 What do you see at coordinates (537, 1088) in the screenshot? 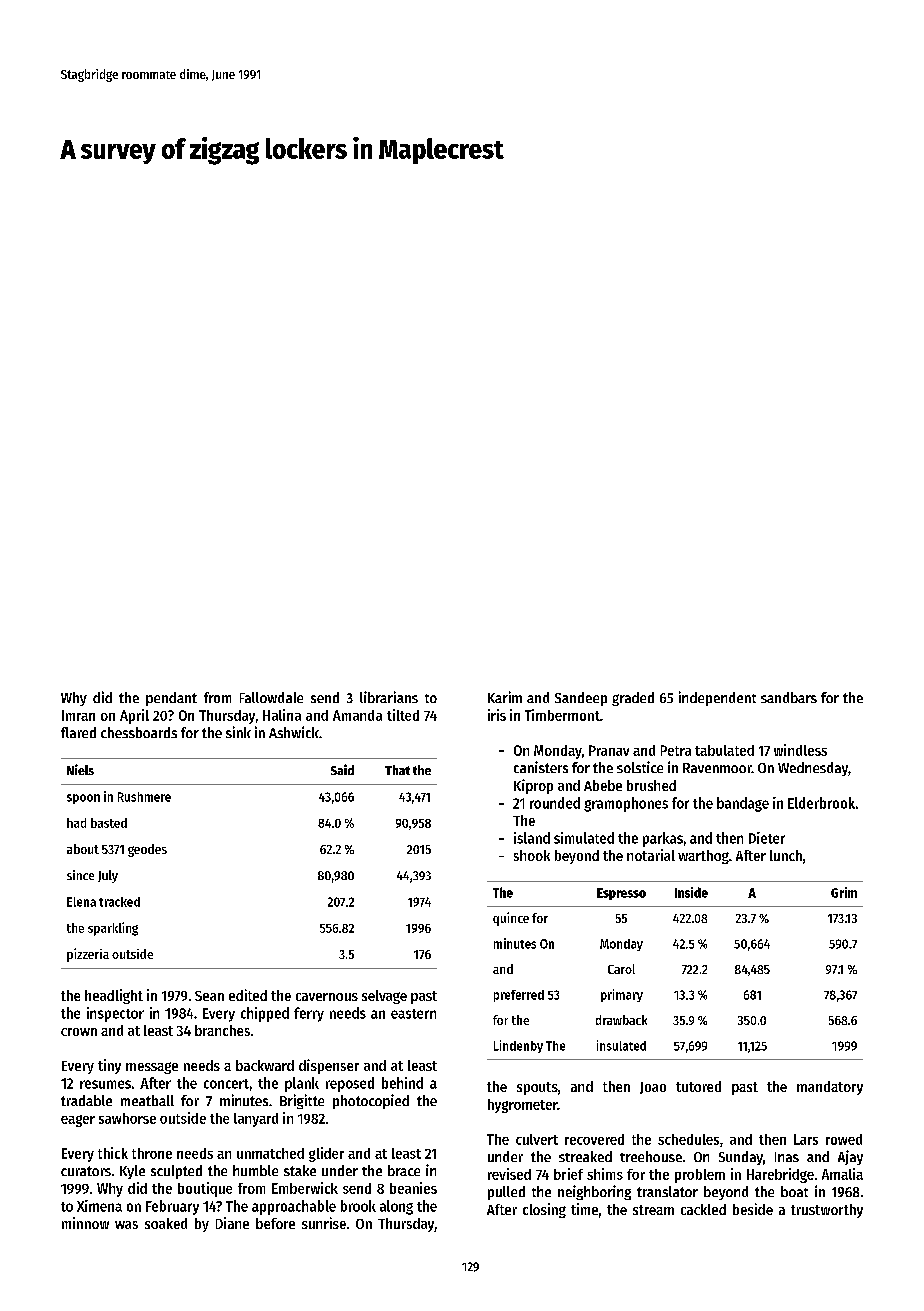
I see `spouts` at bounding box center [537, 1088].
